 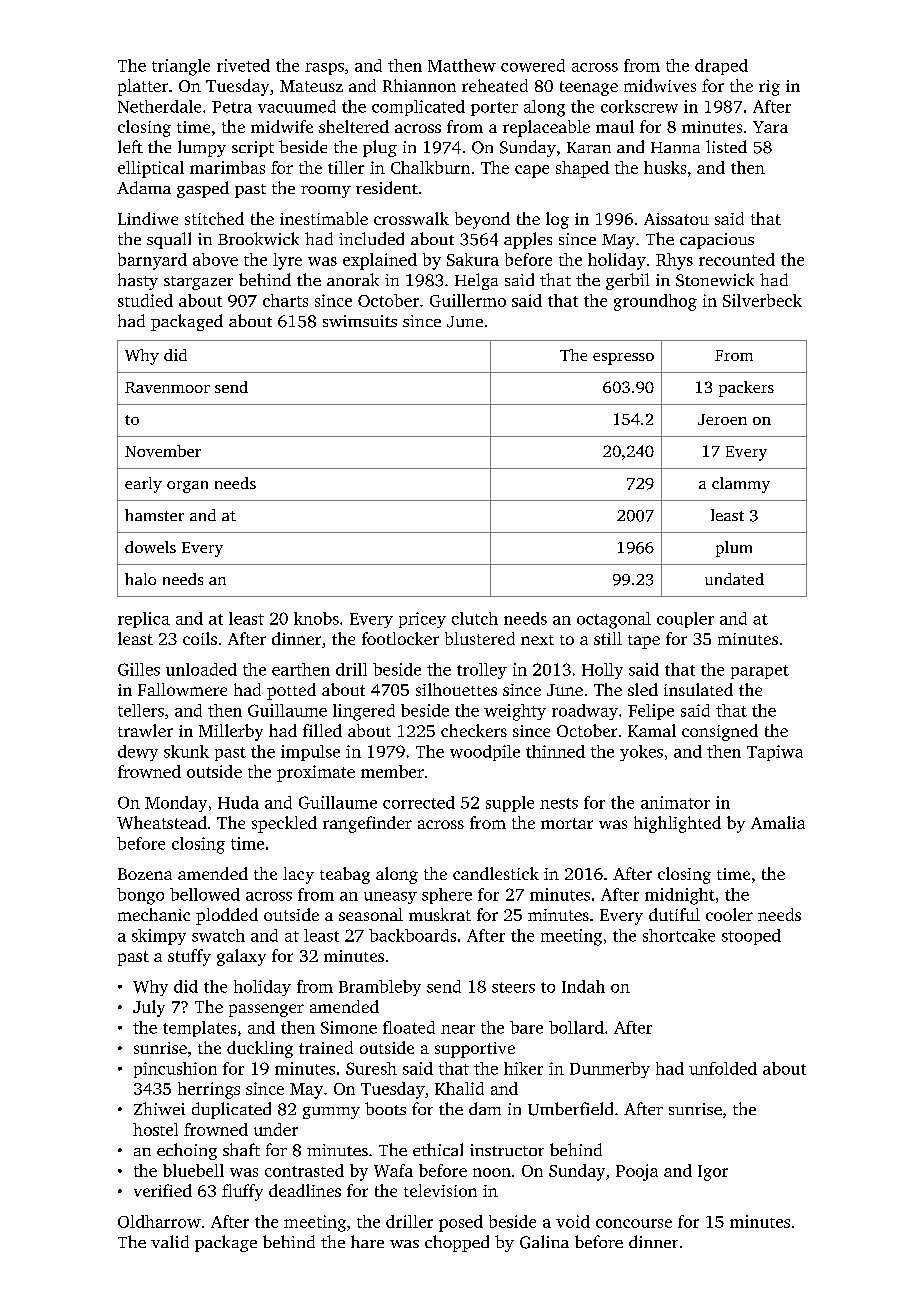 What do you see at coordinates (145, 874) in the document?
I see `Bozena` at bounding box center [145, 874].
